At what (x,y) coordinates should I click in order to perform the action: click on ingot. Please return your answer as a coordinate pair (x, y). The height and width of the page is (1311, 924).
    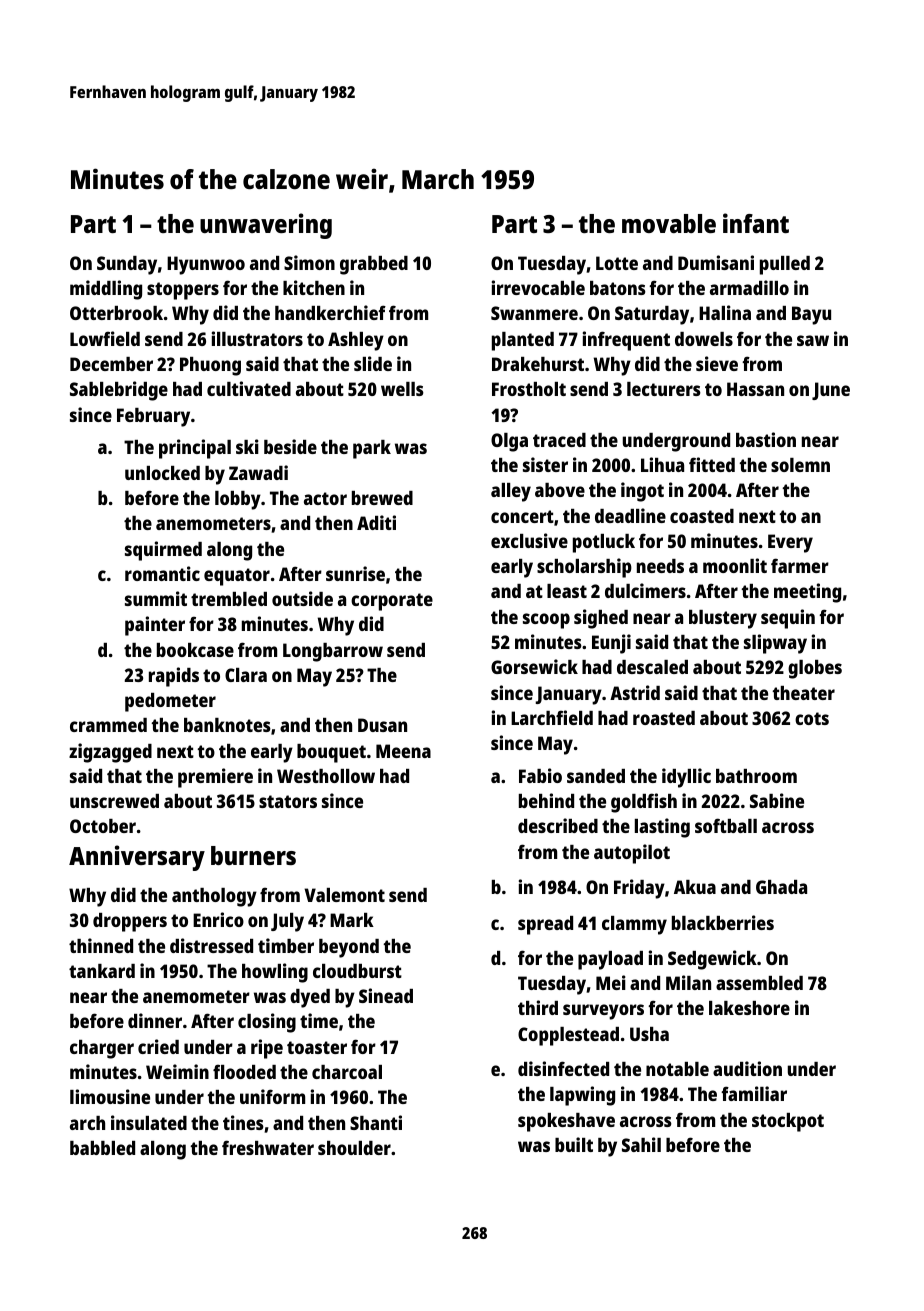
    Looking at the image, I should click on (642, 492).
